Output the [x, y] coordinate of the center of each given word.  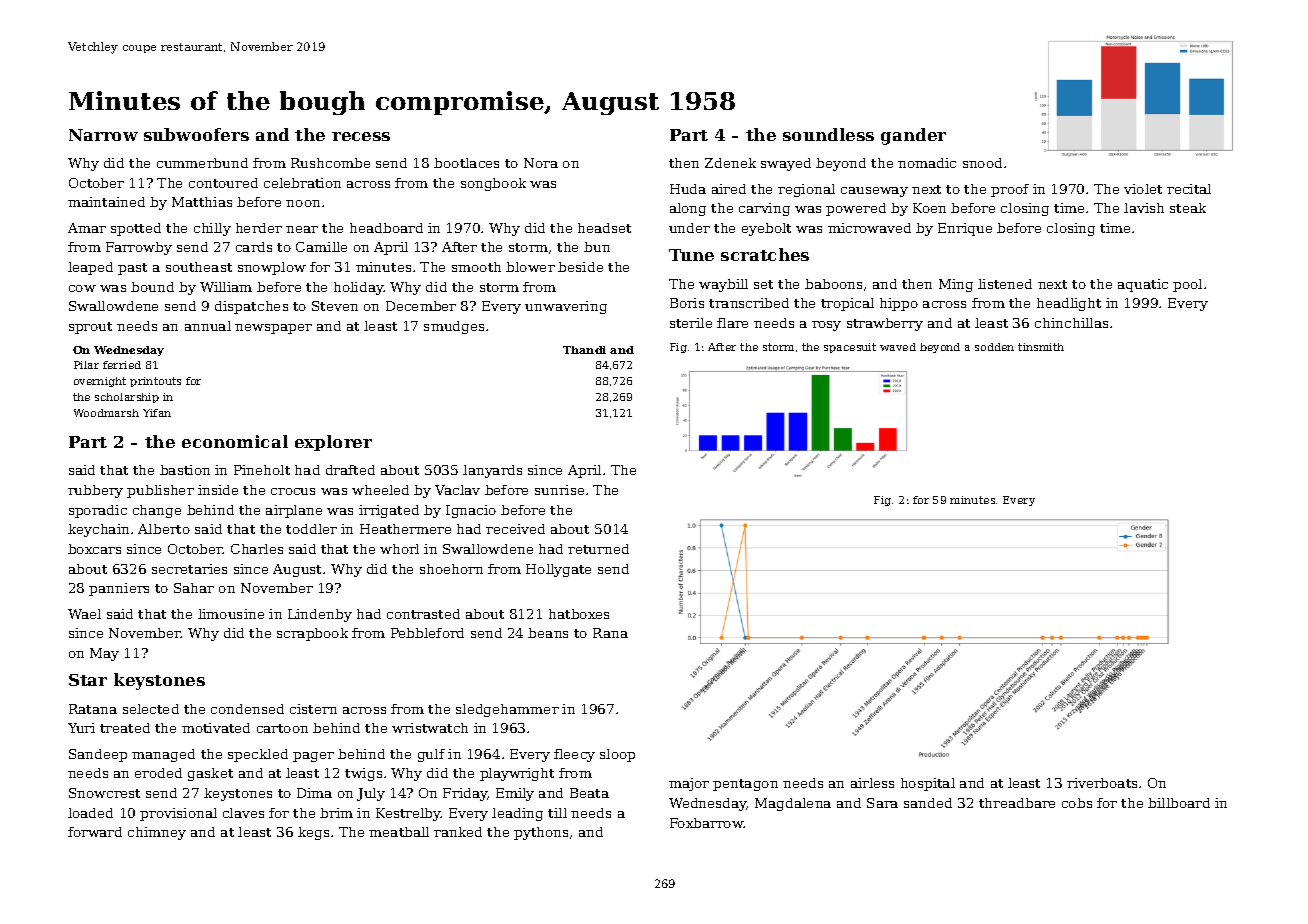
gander [913, 136]
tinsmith [1041, 347]
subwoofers [196, 134]
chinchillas [1071, 323]
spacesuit [850, 348]
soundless [828, 134]
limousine [231, 614]
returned [598, 549]
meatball [399, 832]
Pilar [86, 365]
